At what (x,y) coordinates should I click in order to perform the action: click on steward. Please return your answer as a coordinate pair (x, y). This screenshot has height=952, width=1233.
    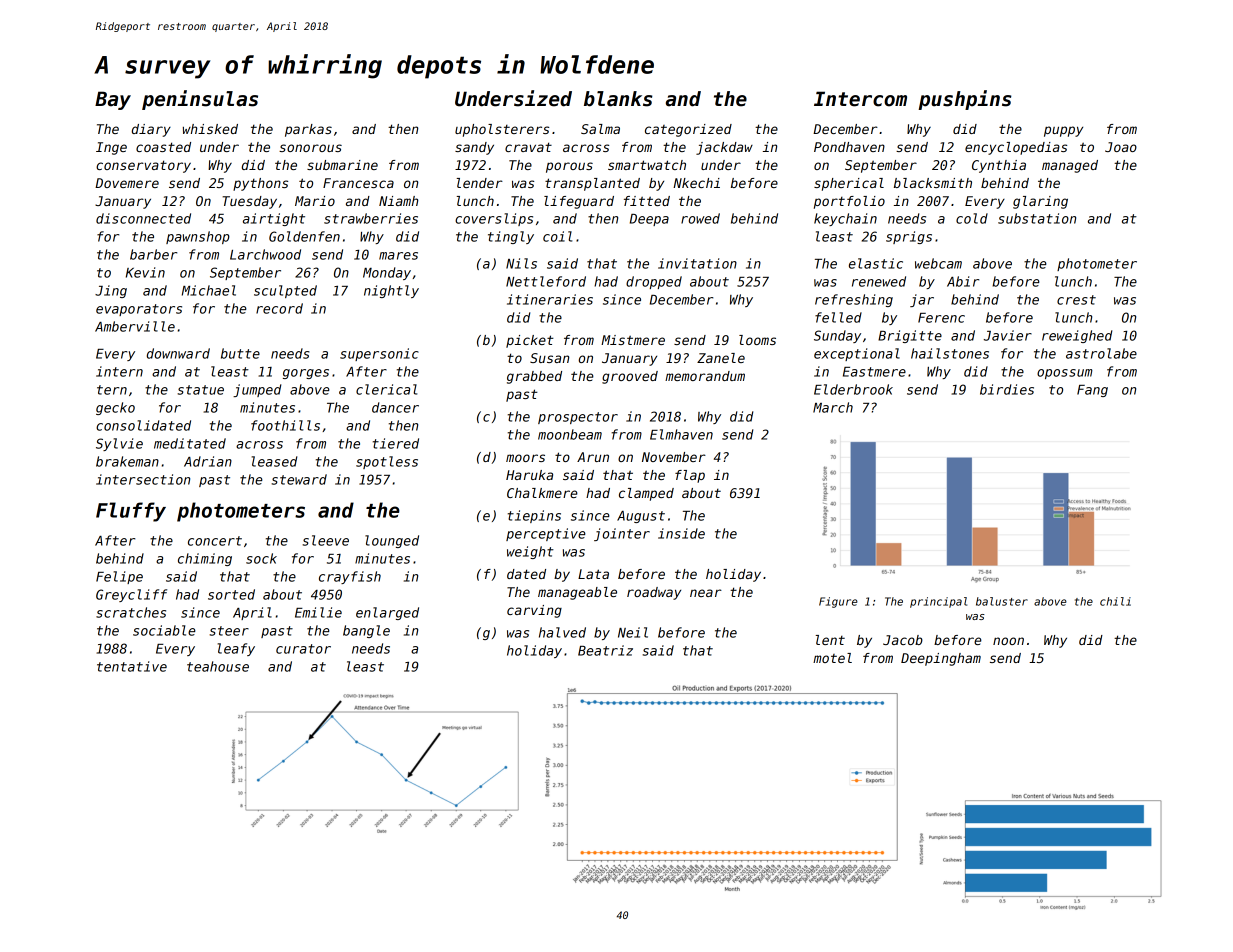
    Looking at the image, I should click on (299, 479).
